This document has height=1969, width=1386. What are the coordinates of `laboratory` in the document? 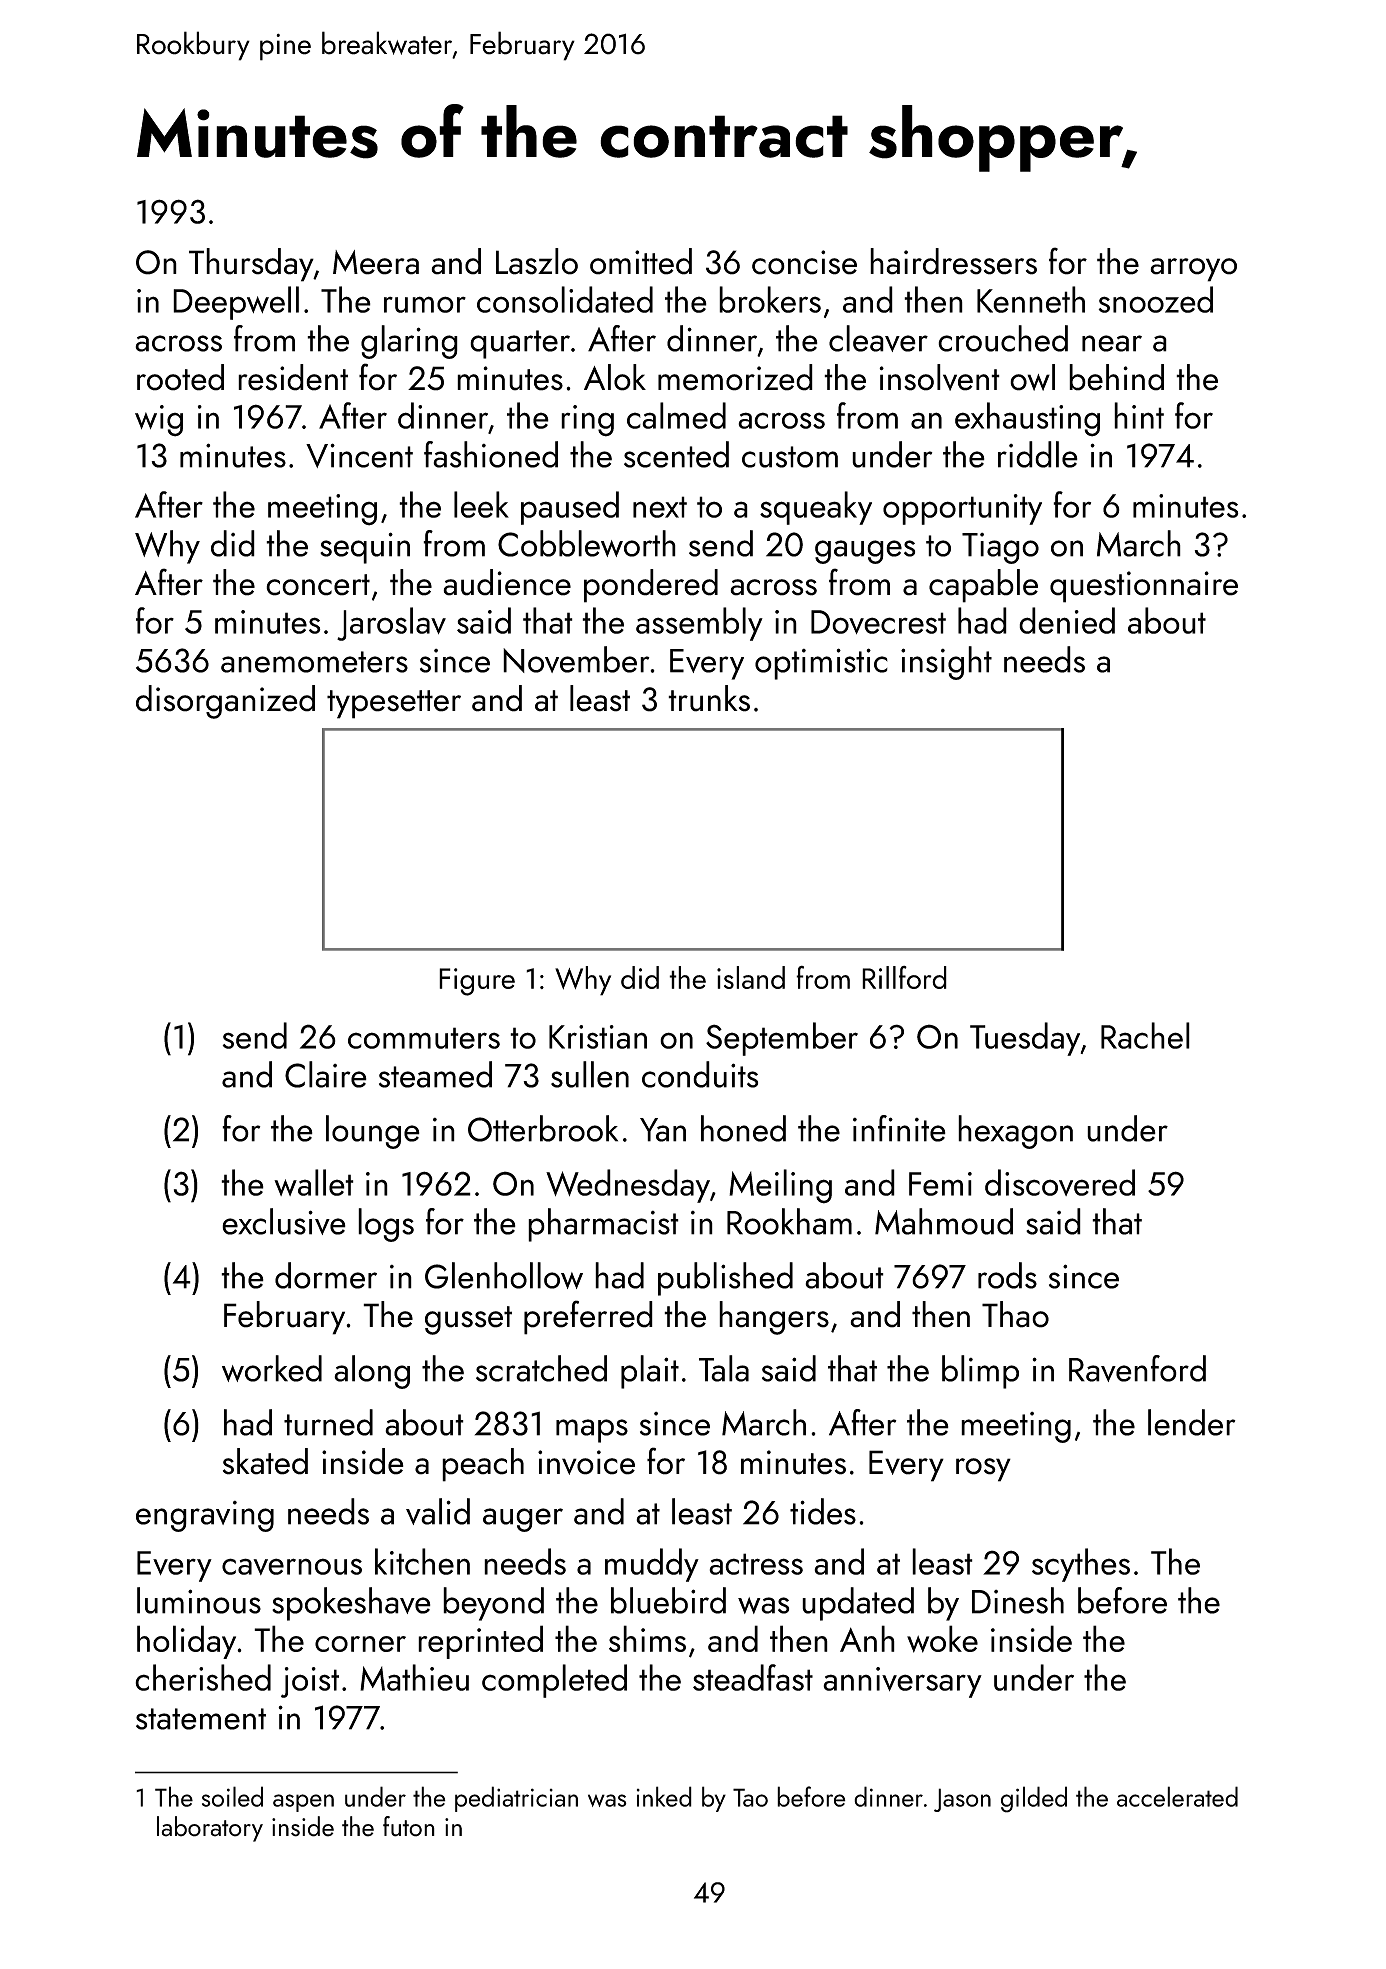 It's located at (210, 1829).
